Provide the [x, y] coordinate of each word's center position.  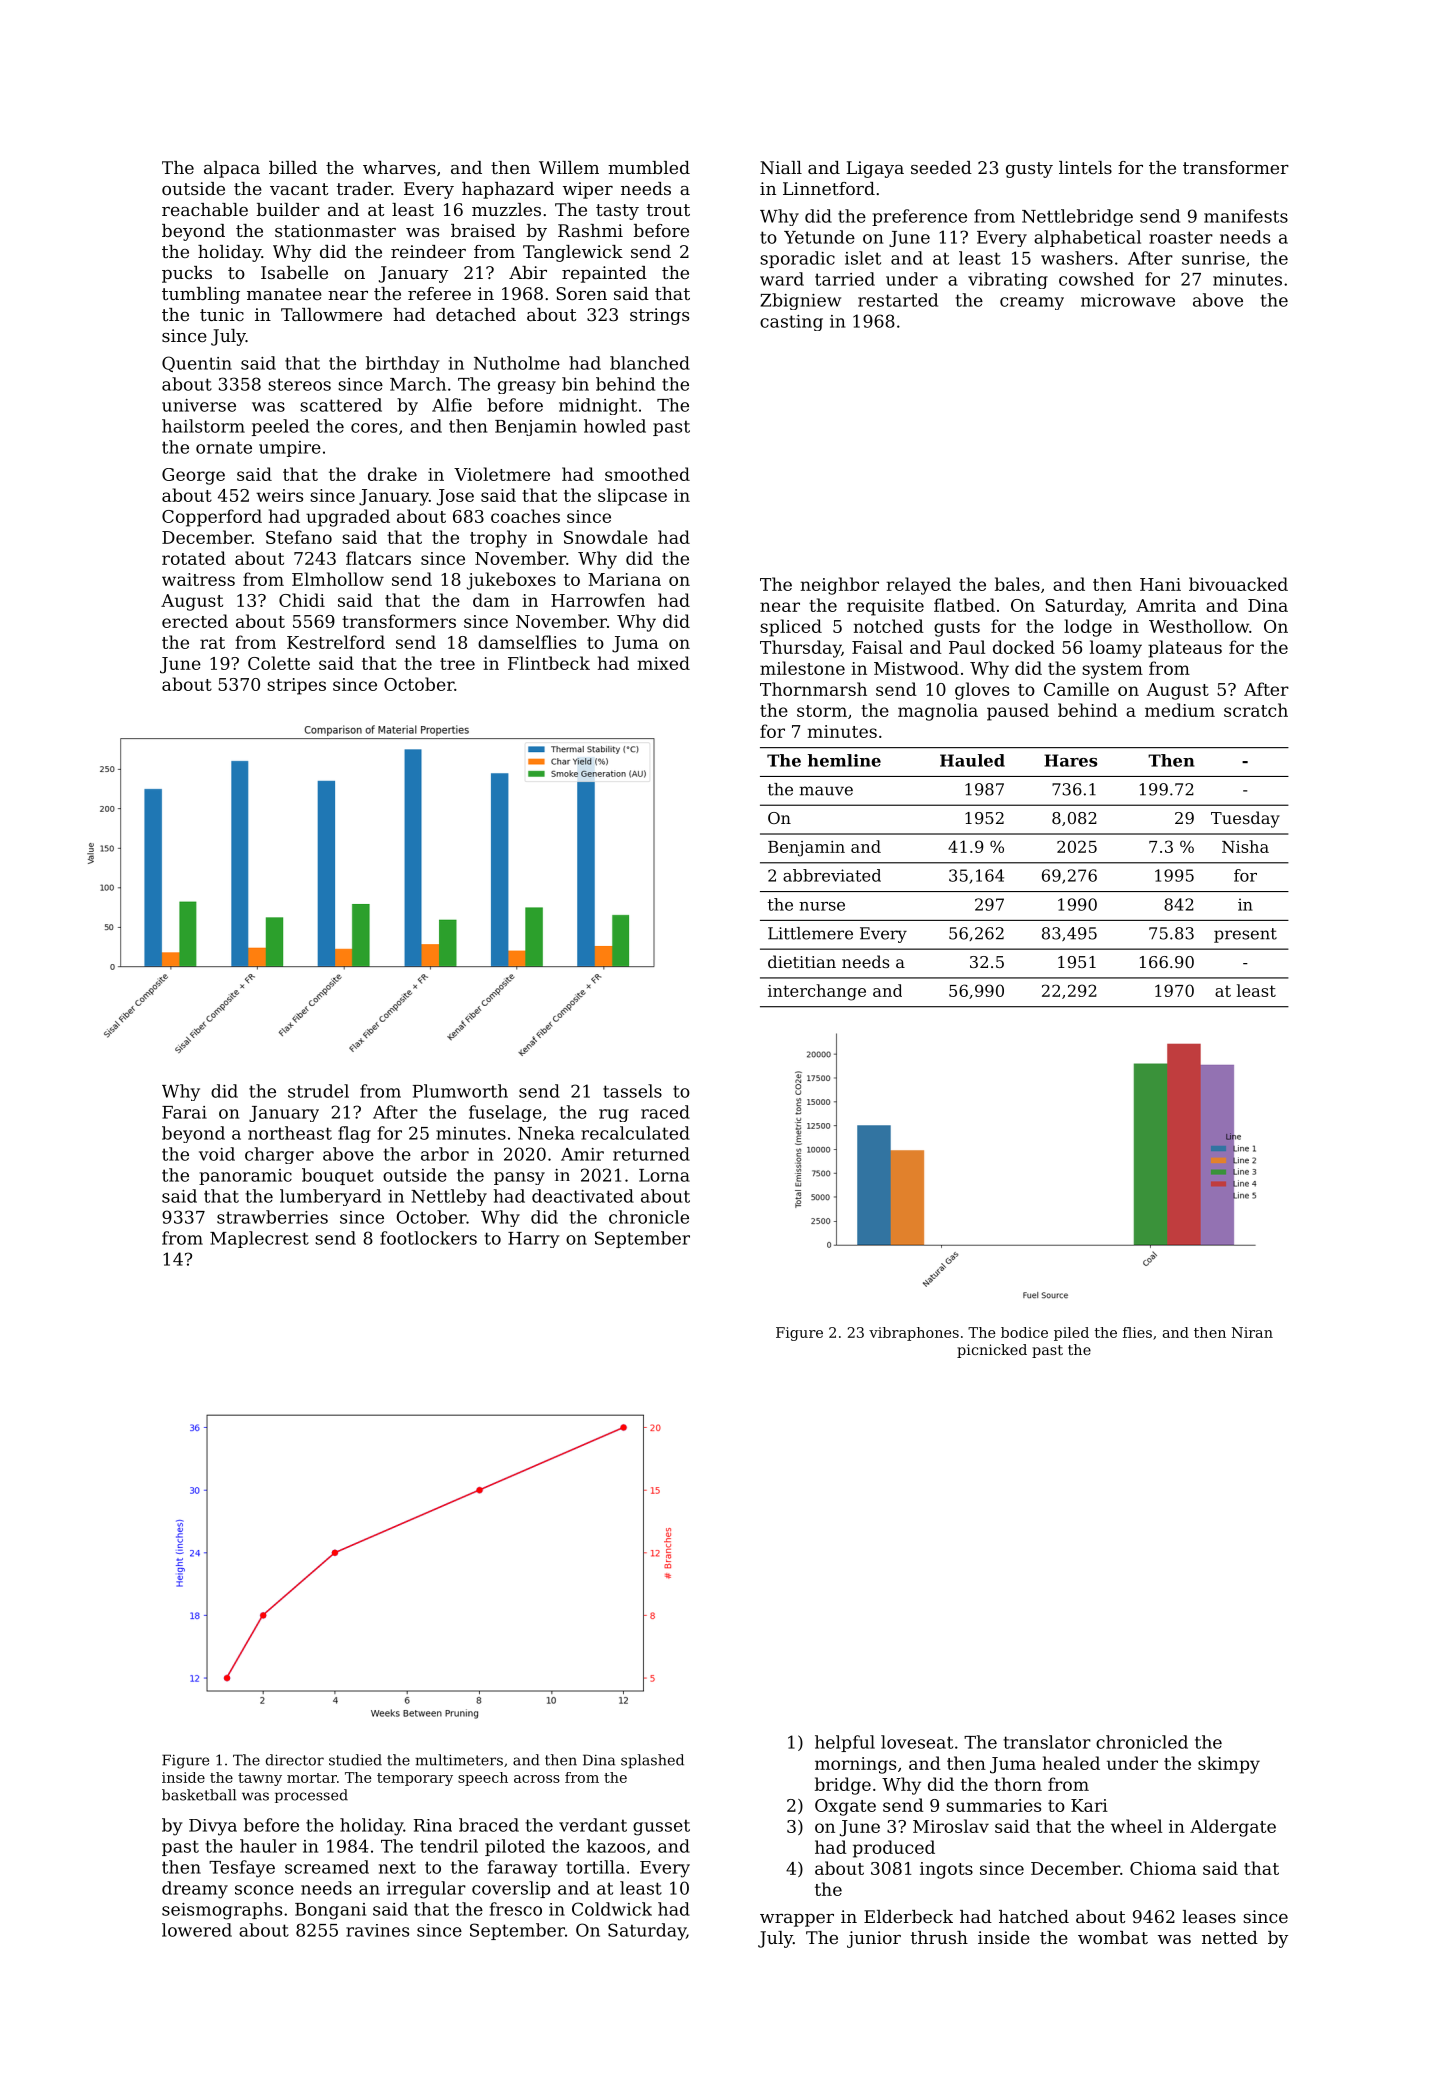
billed [293, 167]
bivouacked [1238, 584]
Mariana [624, 579]
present [1245, 935]
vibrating [1008, 280]
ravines [377, 1930]
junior [874, 1939]
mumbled [649, 167]
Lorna [664, 1175]
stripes [296, 686]
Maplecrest [259, 1239]
